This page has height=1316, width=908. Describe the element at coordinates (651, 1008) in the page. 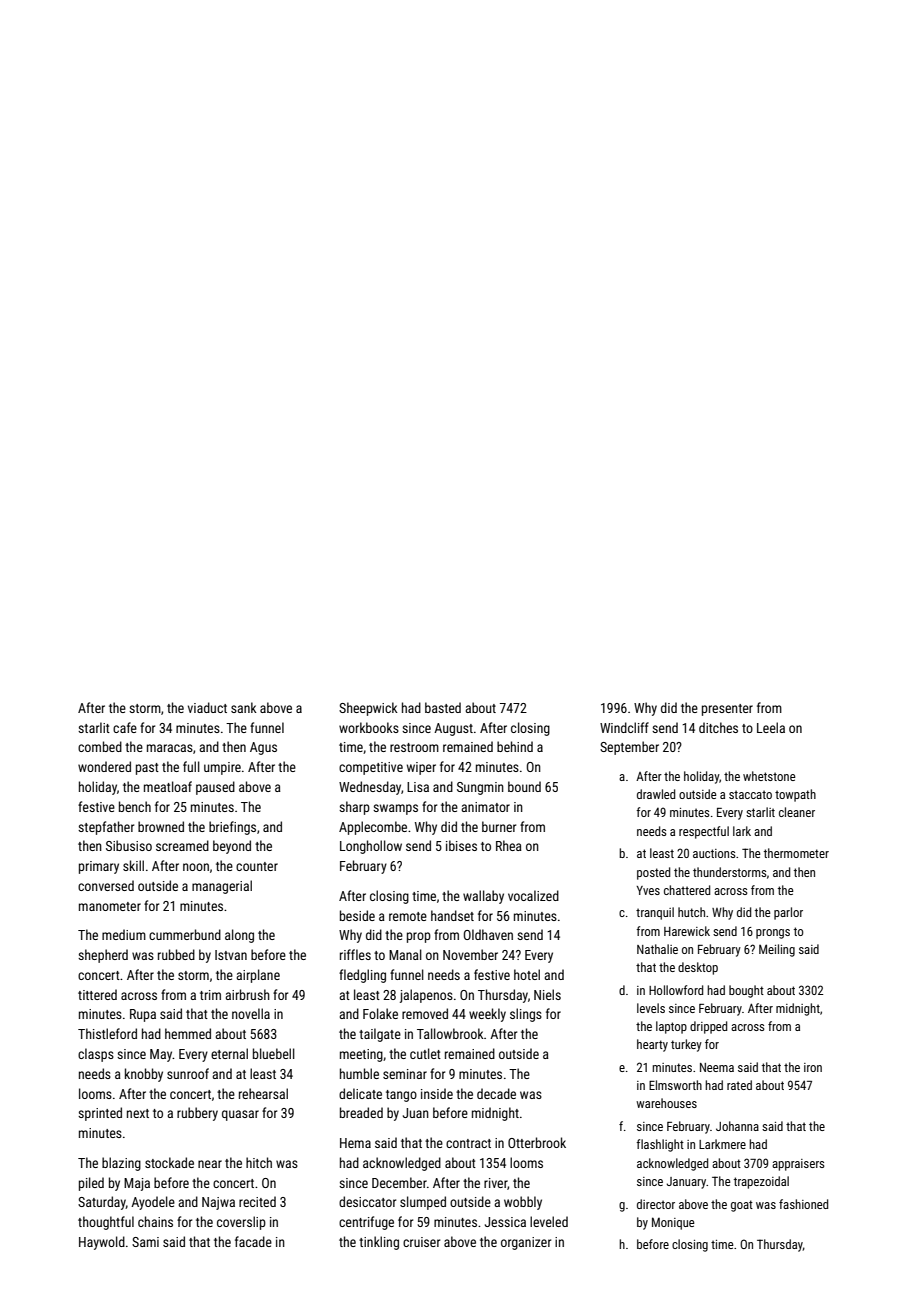

I see `levels` at that location.
